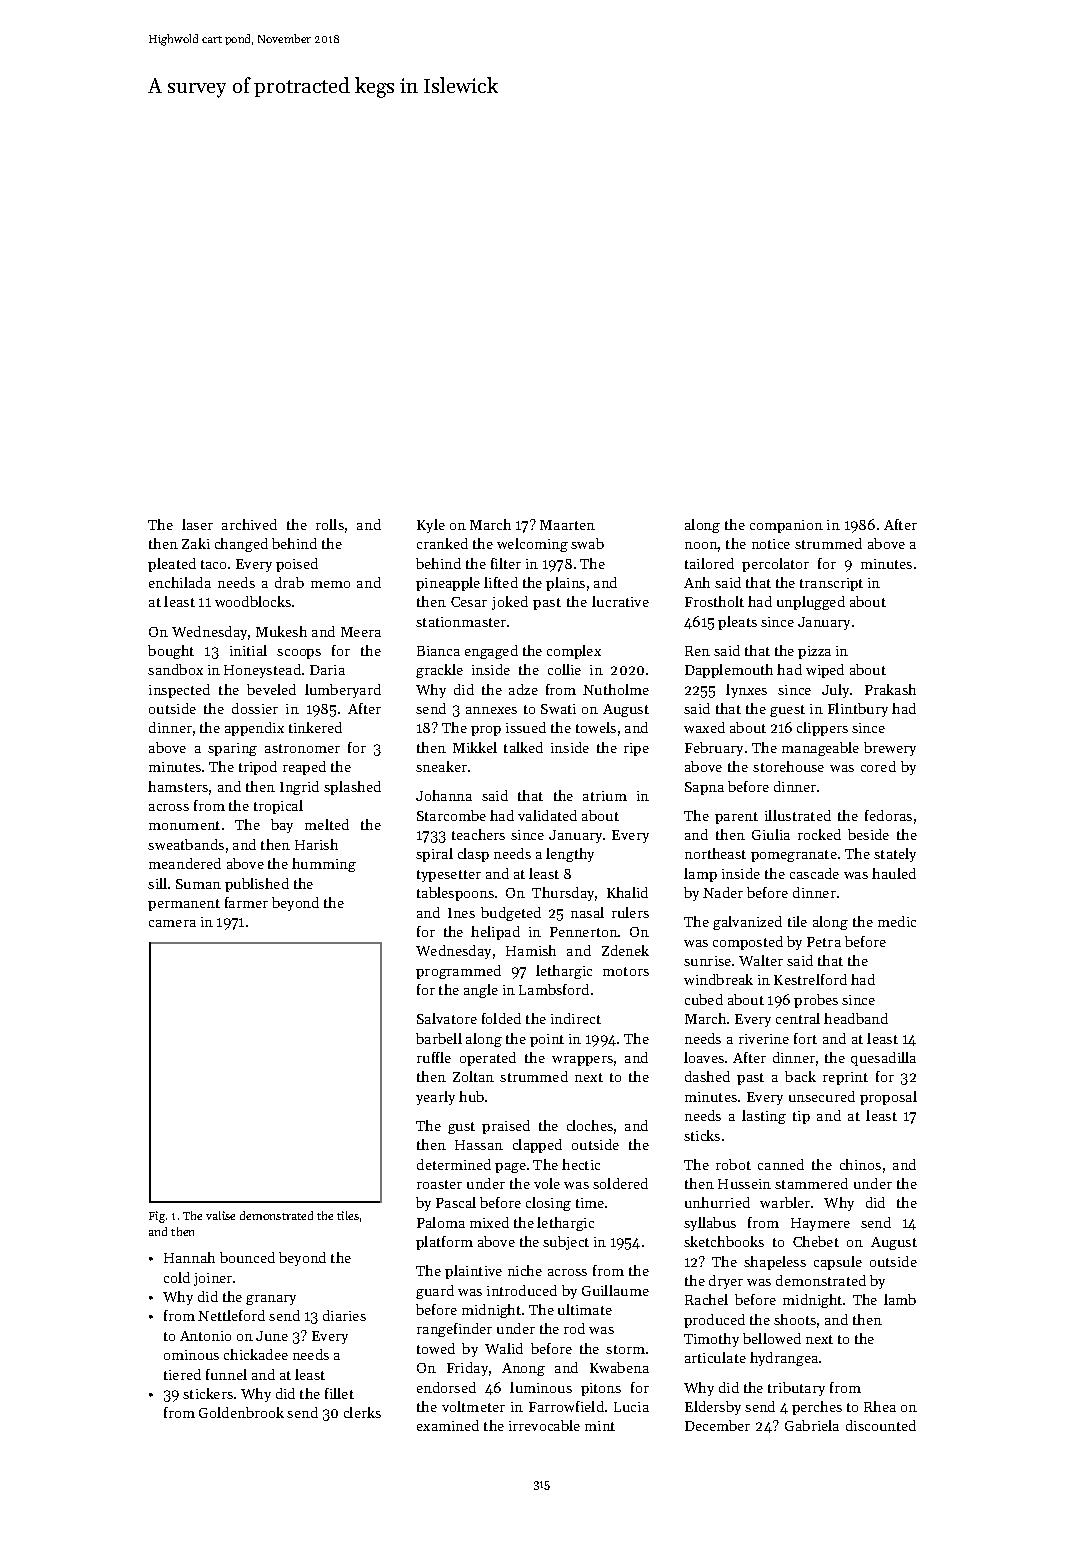  What do you see at coordinates (786, 526) in the document?
I see `companion` at bounding box center [786, 526].
